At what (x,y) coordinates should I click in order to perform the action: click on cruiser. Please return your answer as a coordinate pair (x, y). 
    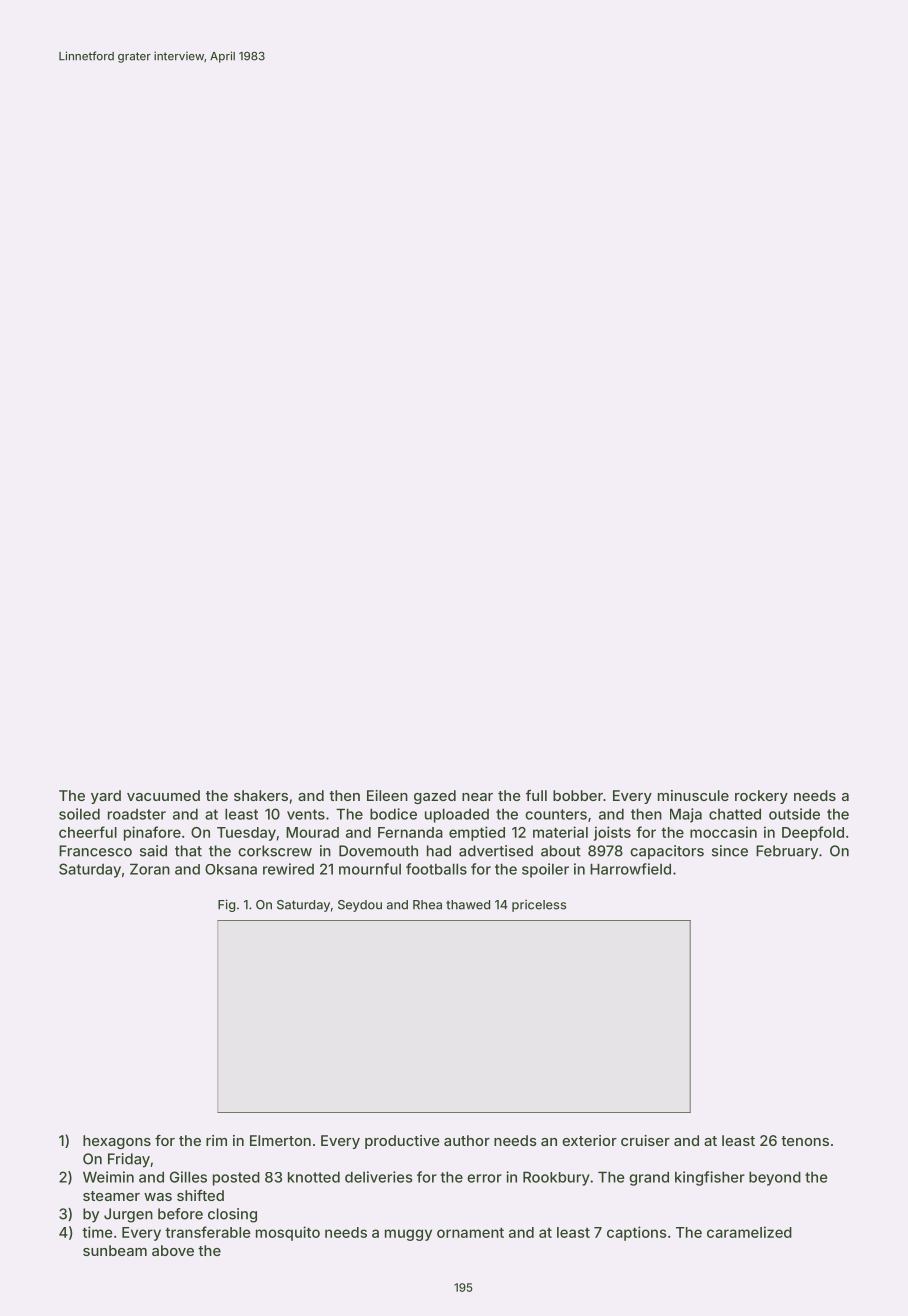
    Looking at the image, I should click on (645, 1140).
